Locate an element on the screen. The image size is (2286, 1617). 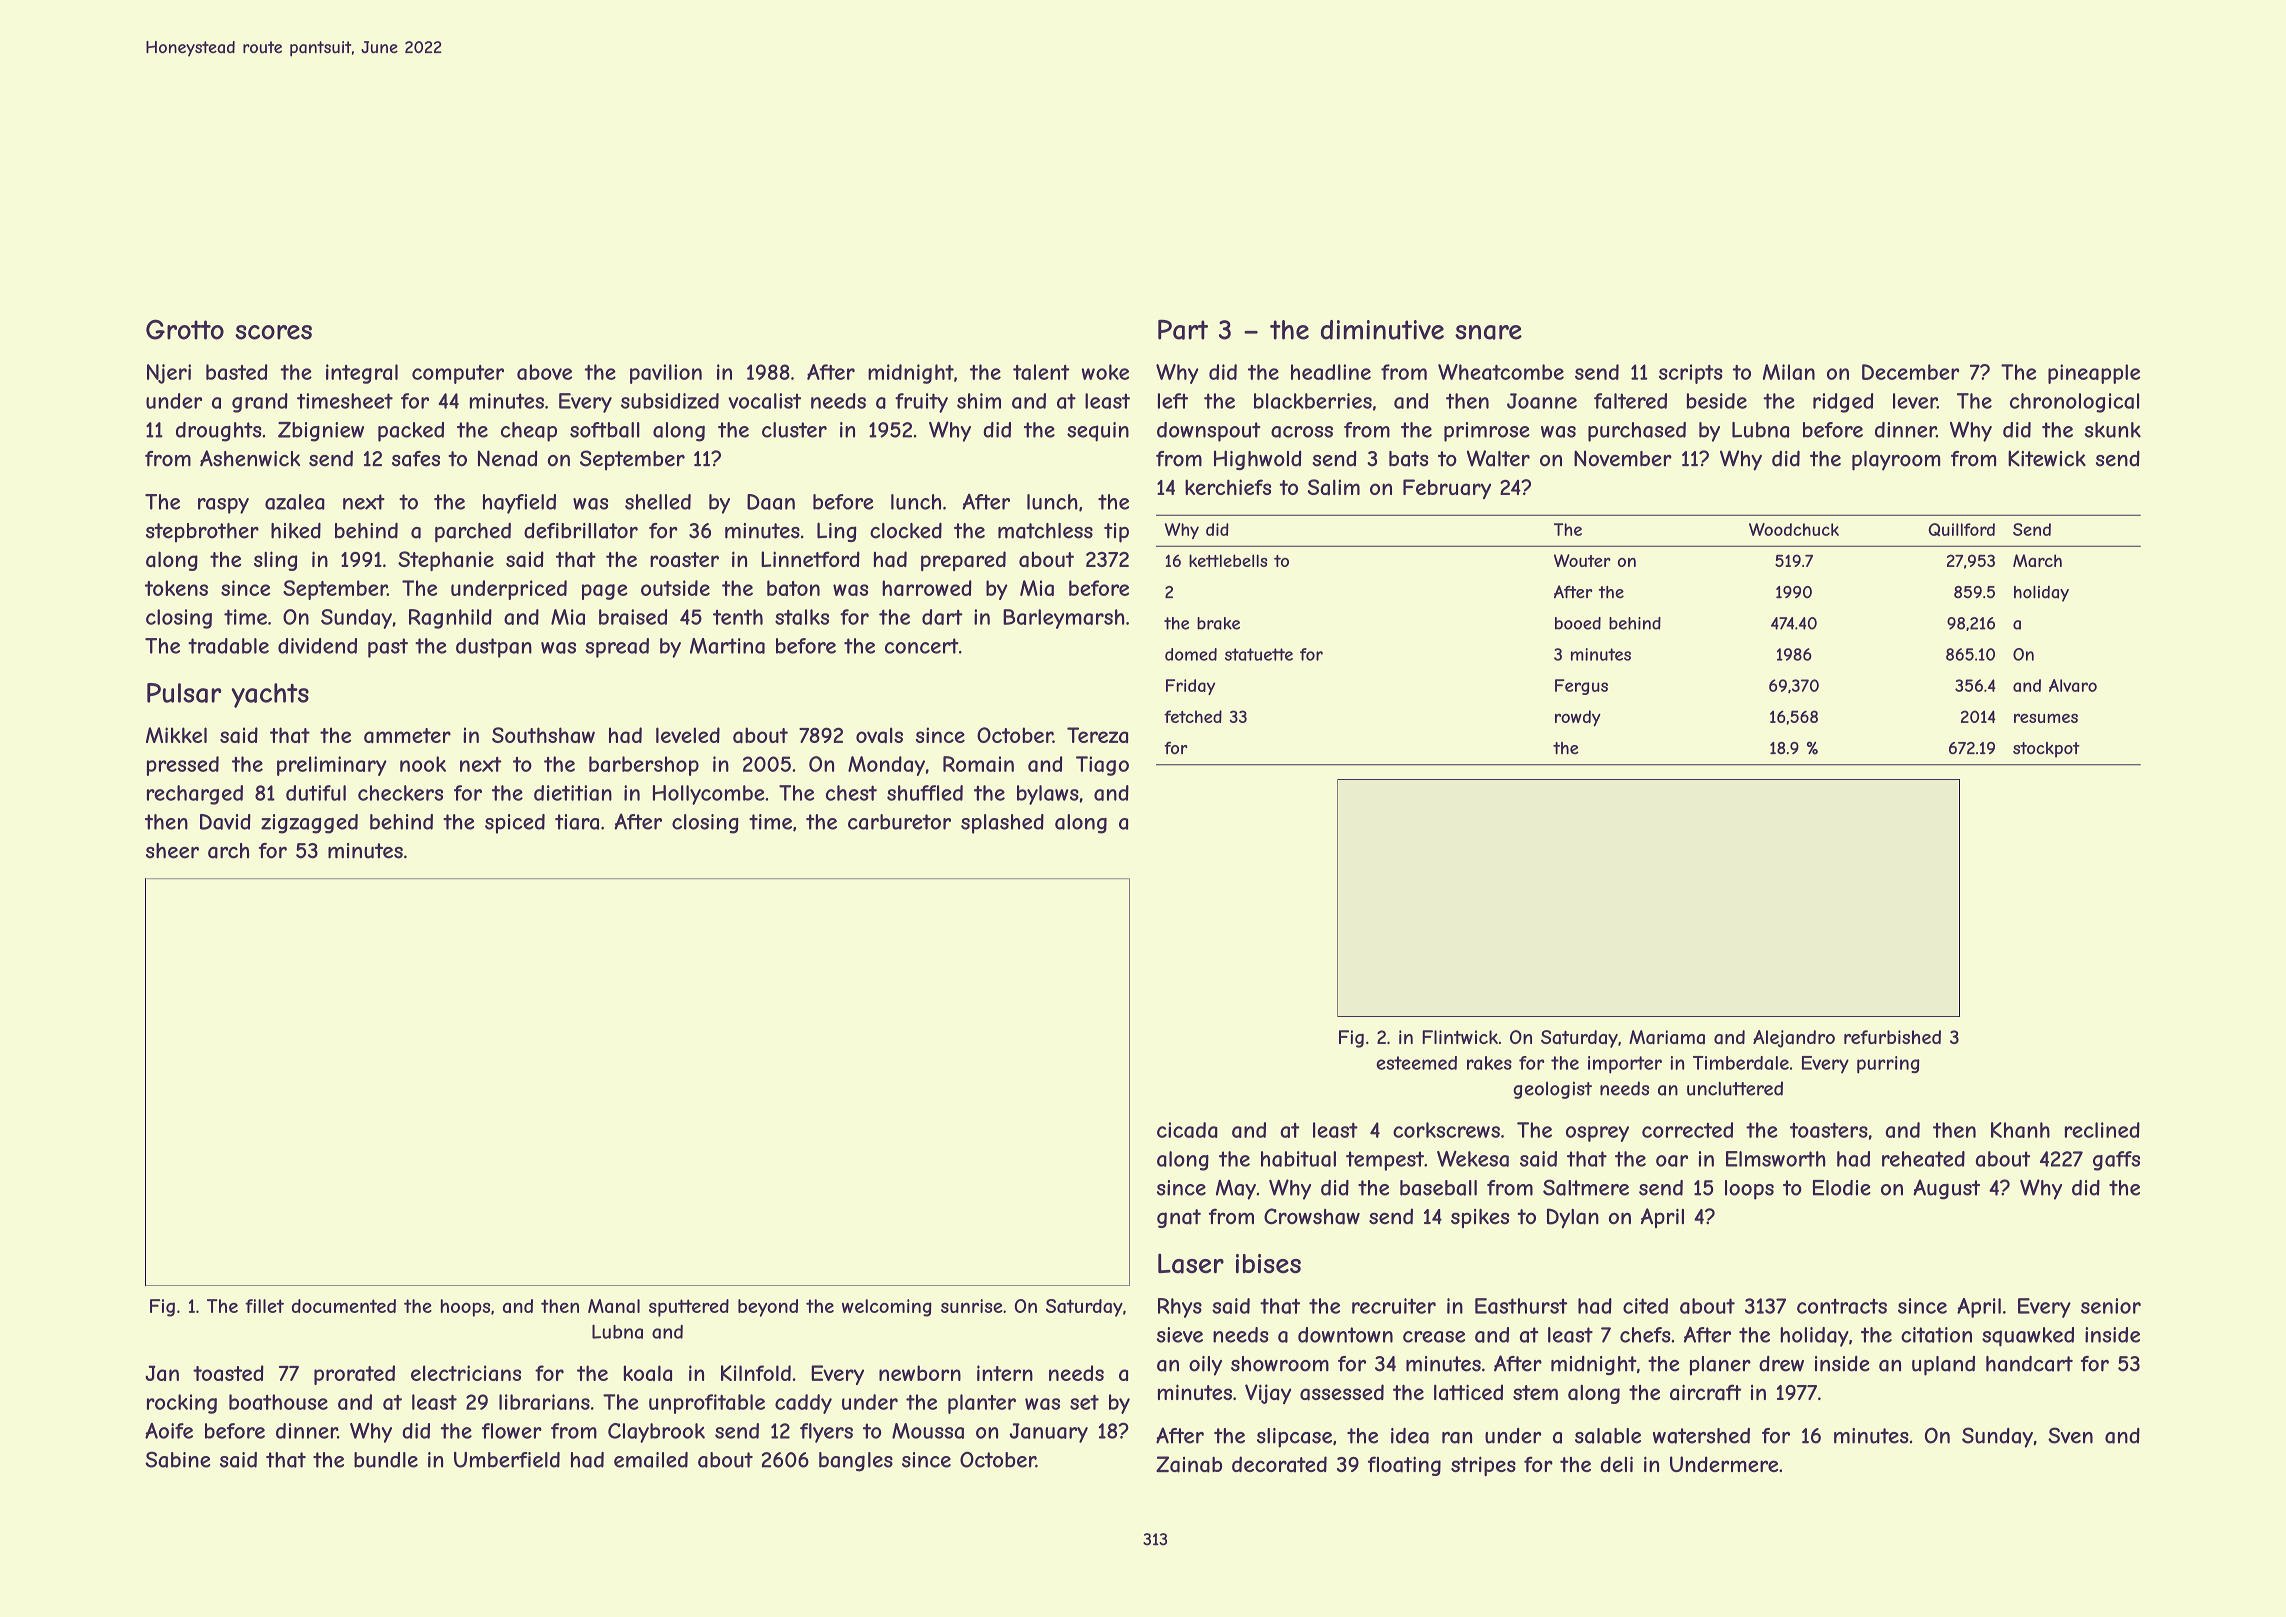
Manal is located at coordinates (614, 1306).
